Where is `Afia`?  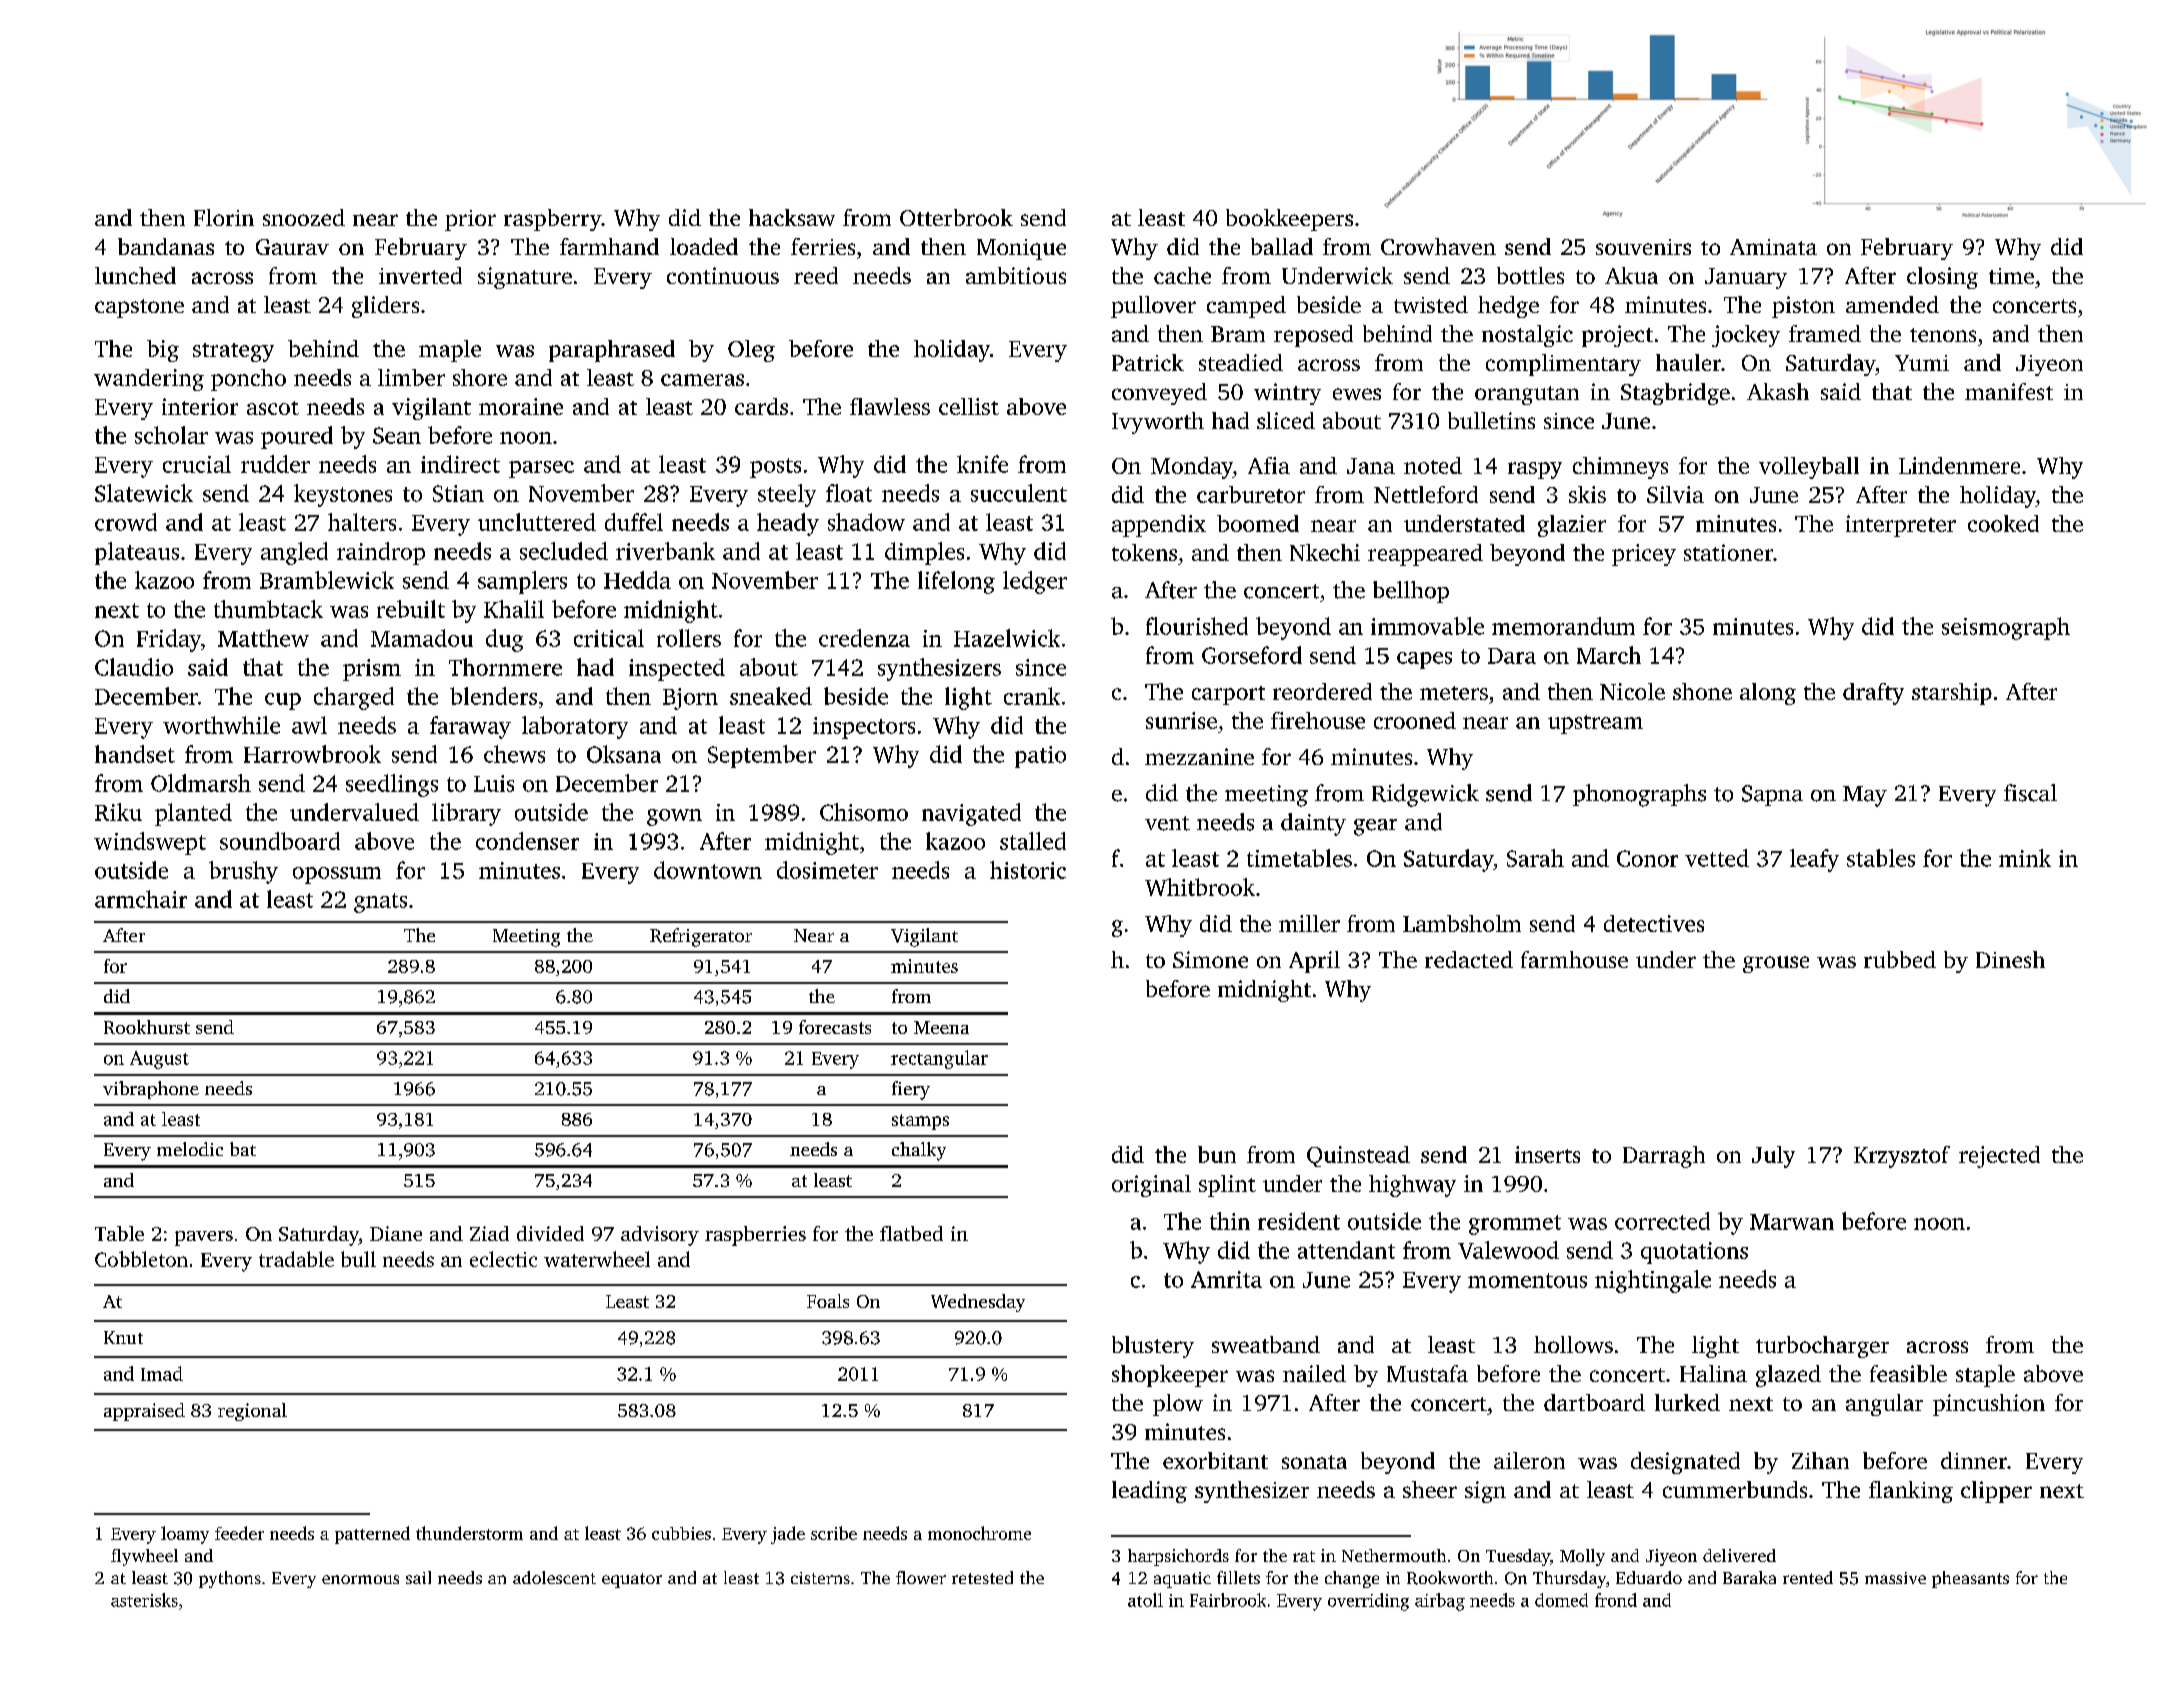 Afia is located at coordinates (1269, 465).
